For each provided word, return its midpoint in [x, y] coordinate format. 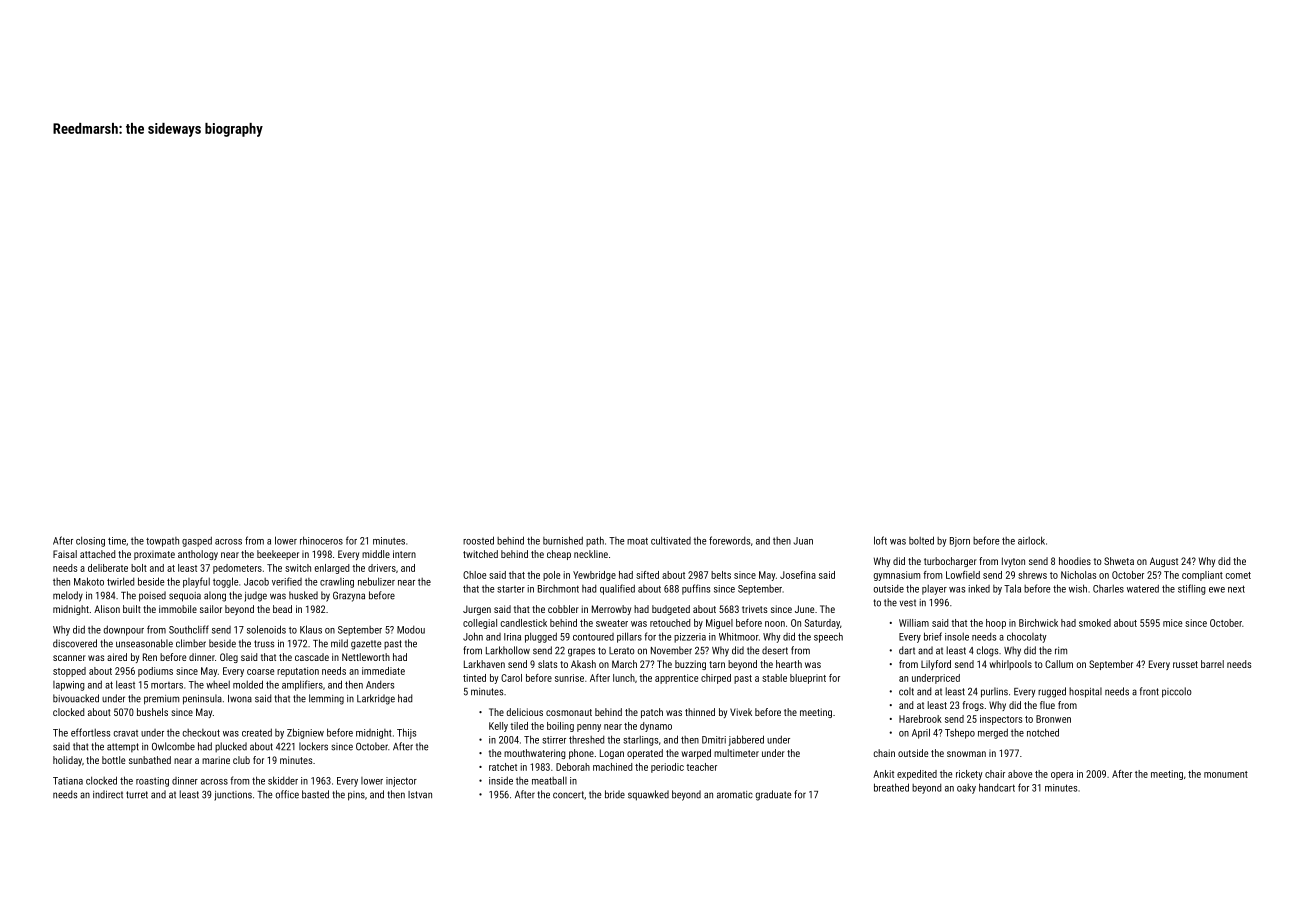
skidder [283, 780]
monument [1226, 774]
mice [1172, 623]
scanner [69, 658]
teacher [701, 767]
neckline [591, 554]
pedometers [237, 569]
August [1164, 562]
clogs [987, 651]
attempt [123, 747]
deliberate [108, 568]
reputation [298, 672]
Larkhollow [508, 650]
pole [551, 576]
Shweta [1119, 561]
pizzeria [690, 638]
